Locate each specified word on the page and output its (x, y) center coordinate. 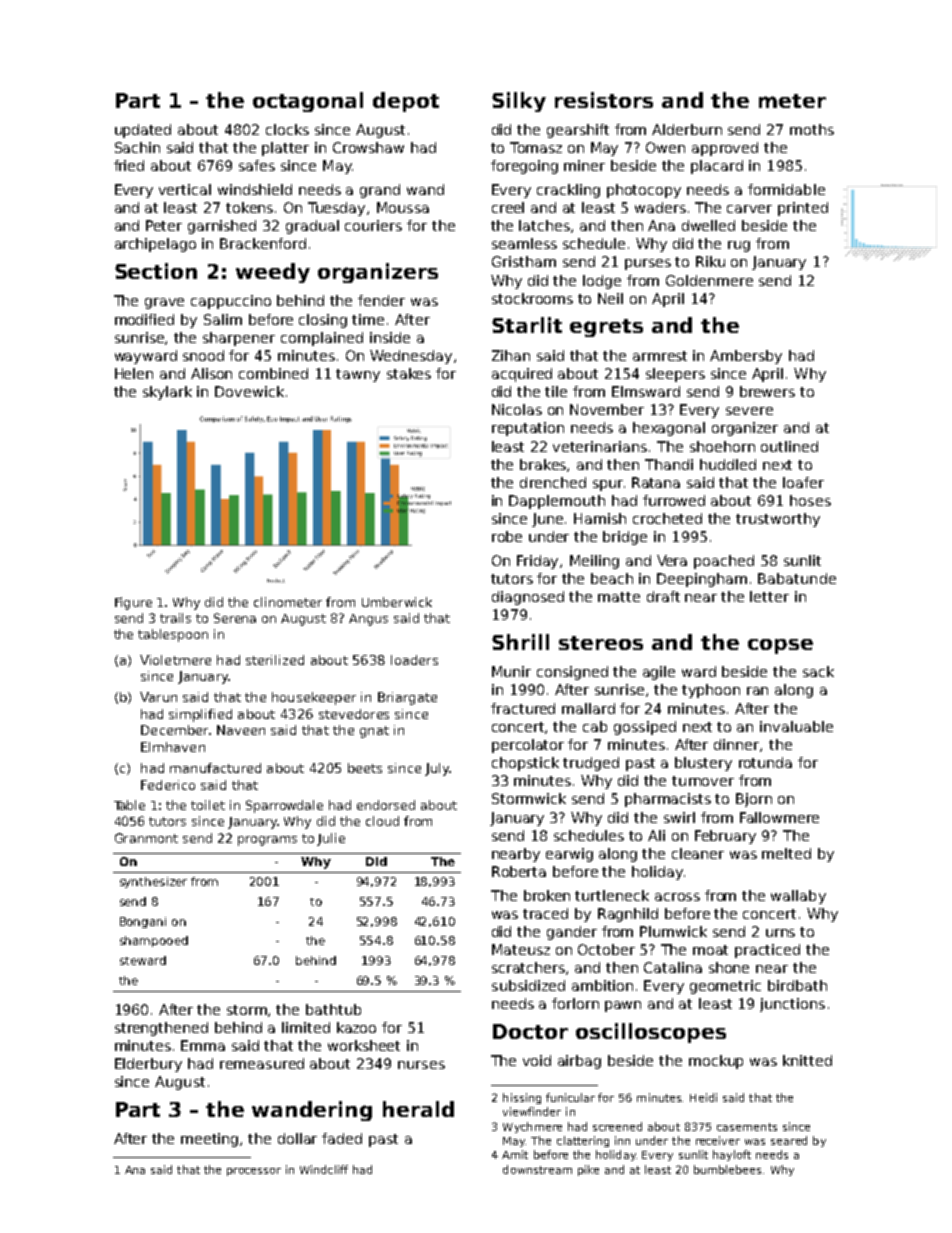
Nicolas (517, 409)
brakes (544, 465)
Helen (134, 373)
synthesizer (153, 882)
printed (803, 209)
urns (780, 933)
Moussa (403, 207)
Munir (511, 671)
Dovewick (249, 391)
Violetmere (175, 660)
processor (254, 1172)
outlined (789, 446)
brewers (767, 391)
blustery (703, 764)
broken (547, 895)
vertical (185, 189)
